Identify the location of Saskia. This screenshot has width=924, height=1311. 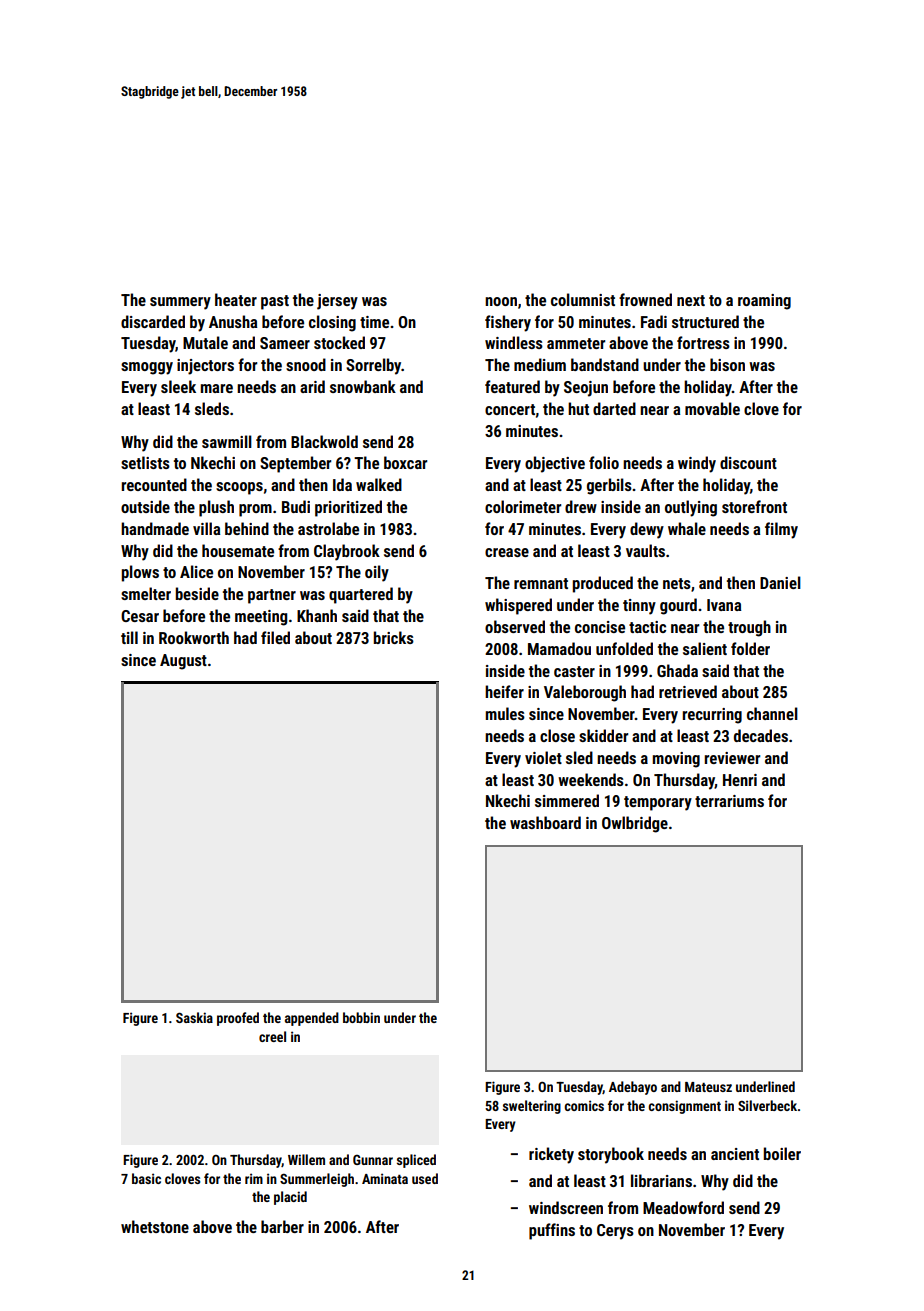
(194, 1017).
